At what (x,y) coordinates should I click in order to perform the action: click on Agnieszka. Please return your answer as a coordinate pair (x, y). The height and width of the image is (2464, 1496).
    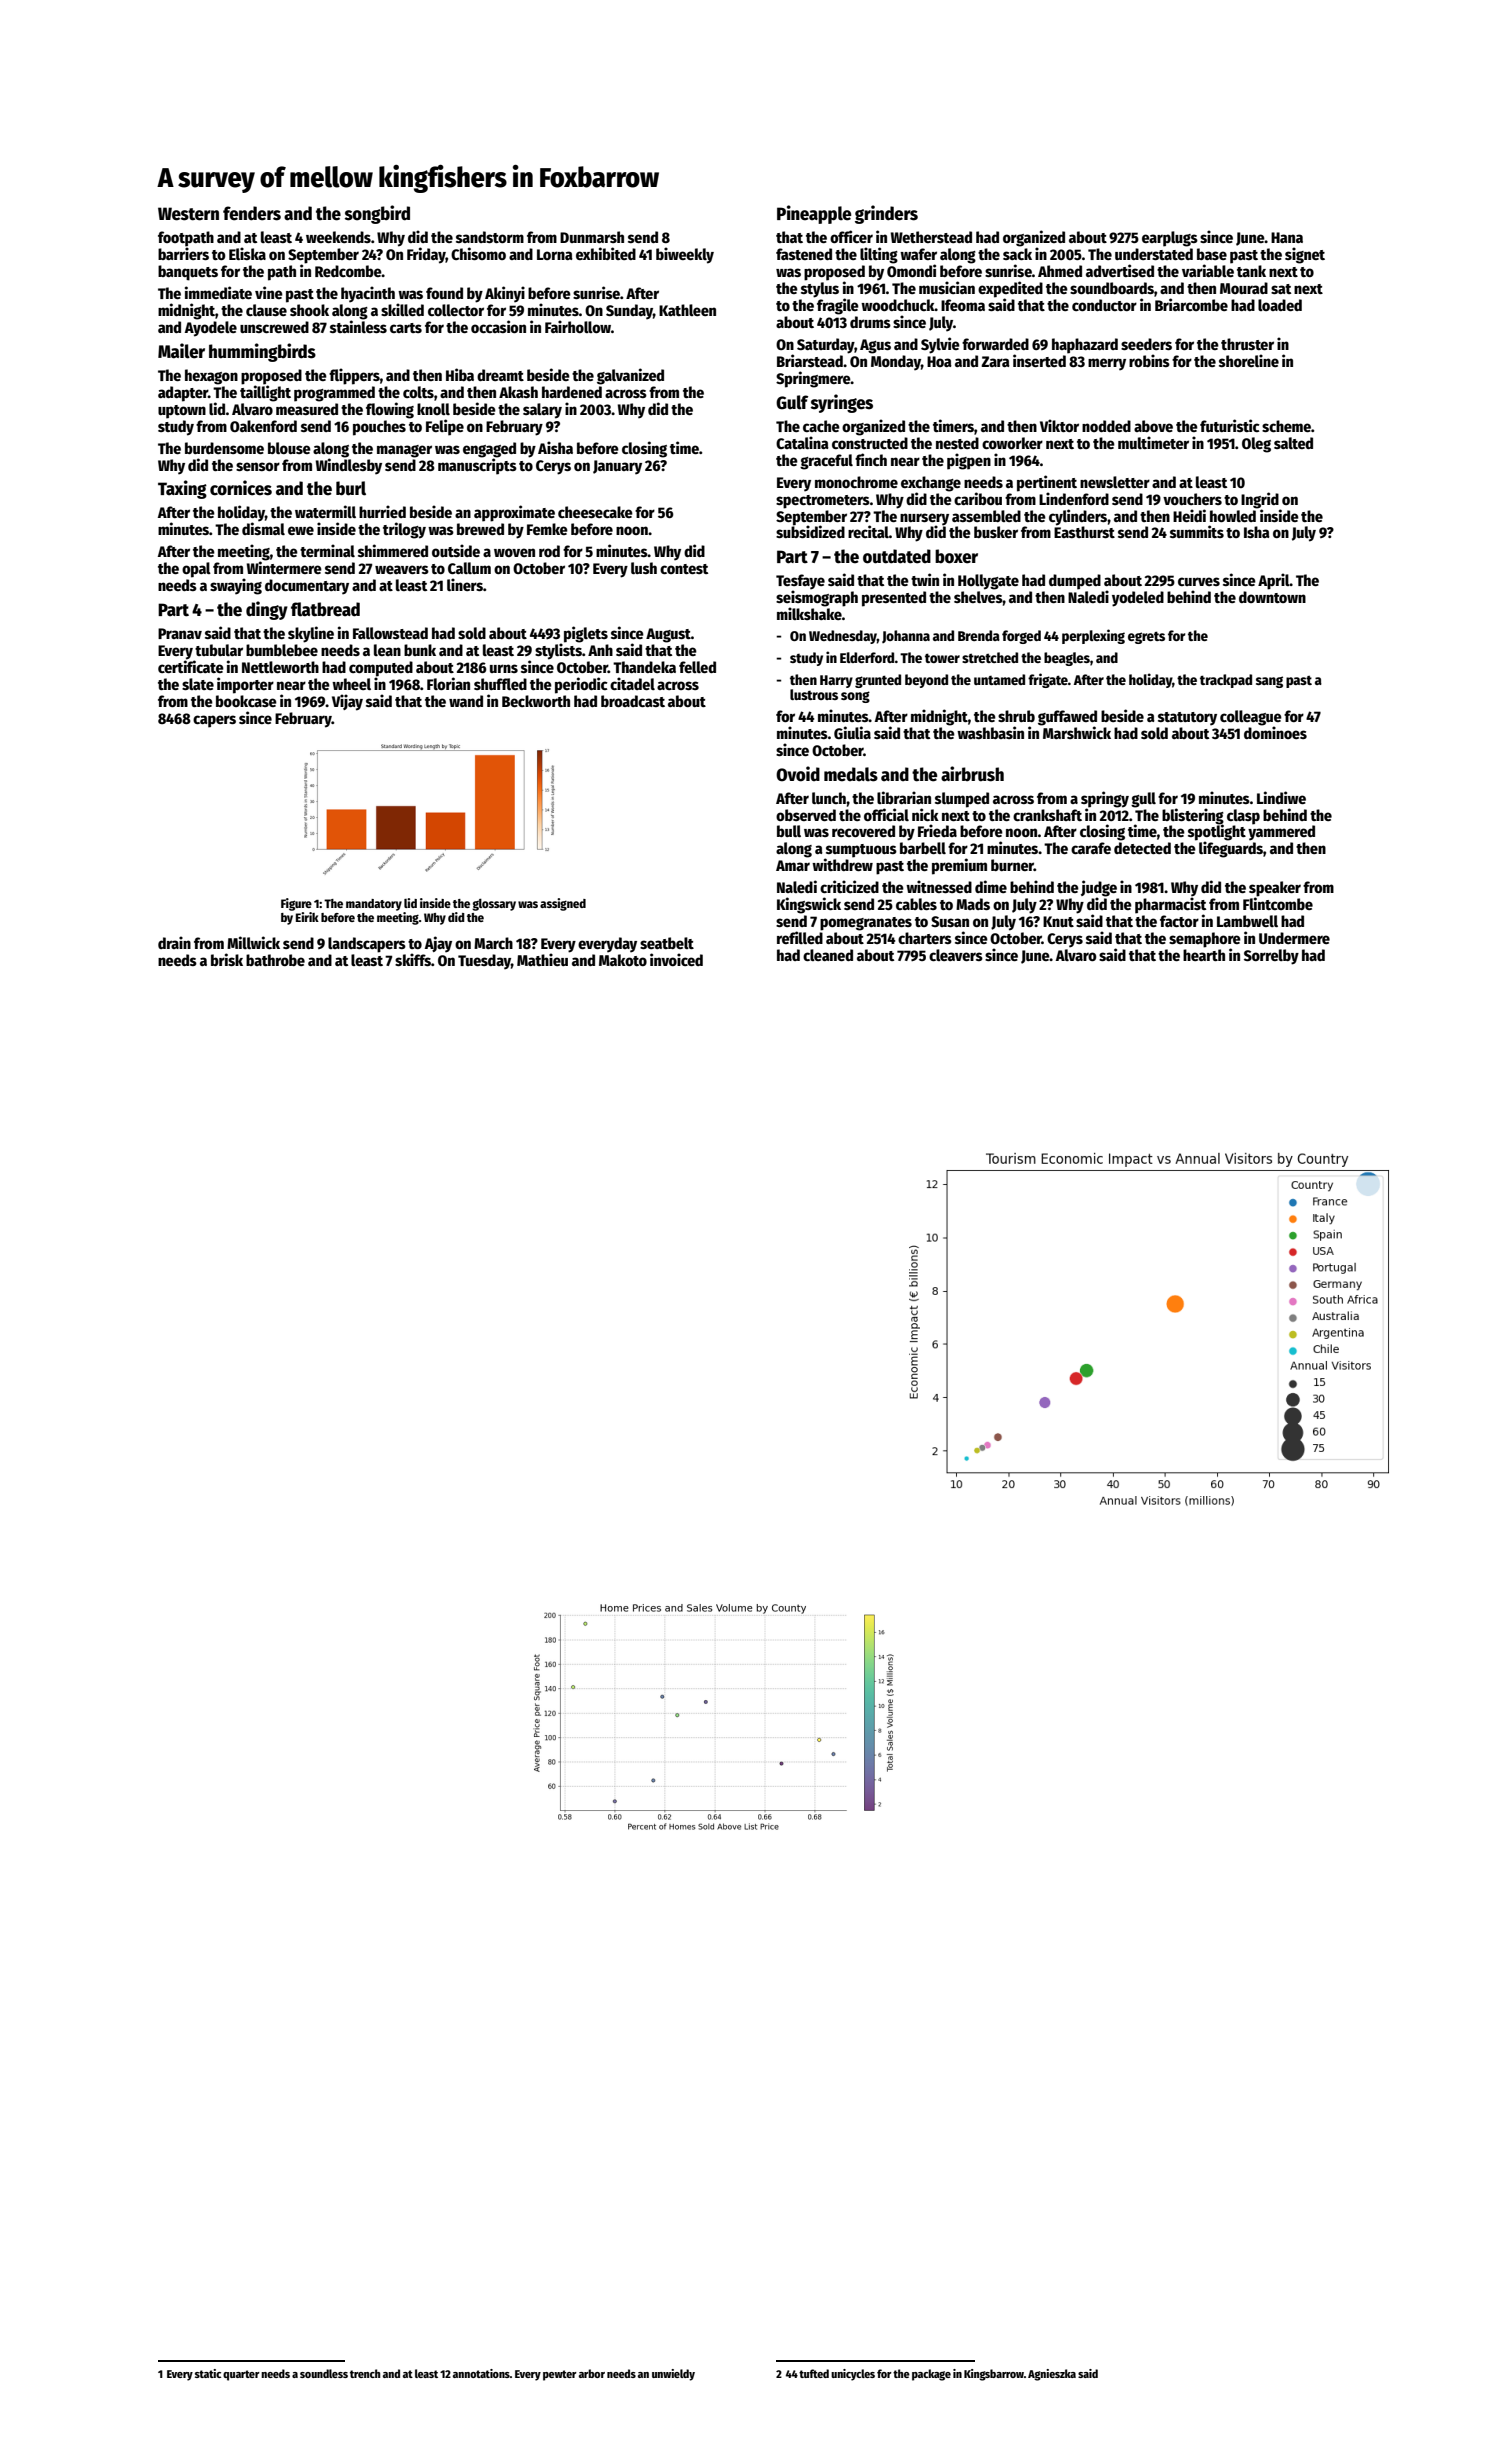
    Looking at the image, I should click on (1052, 2375).
